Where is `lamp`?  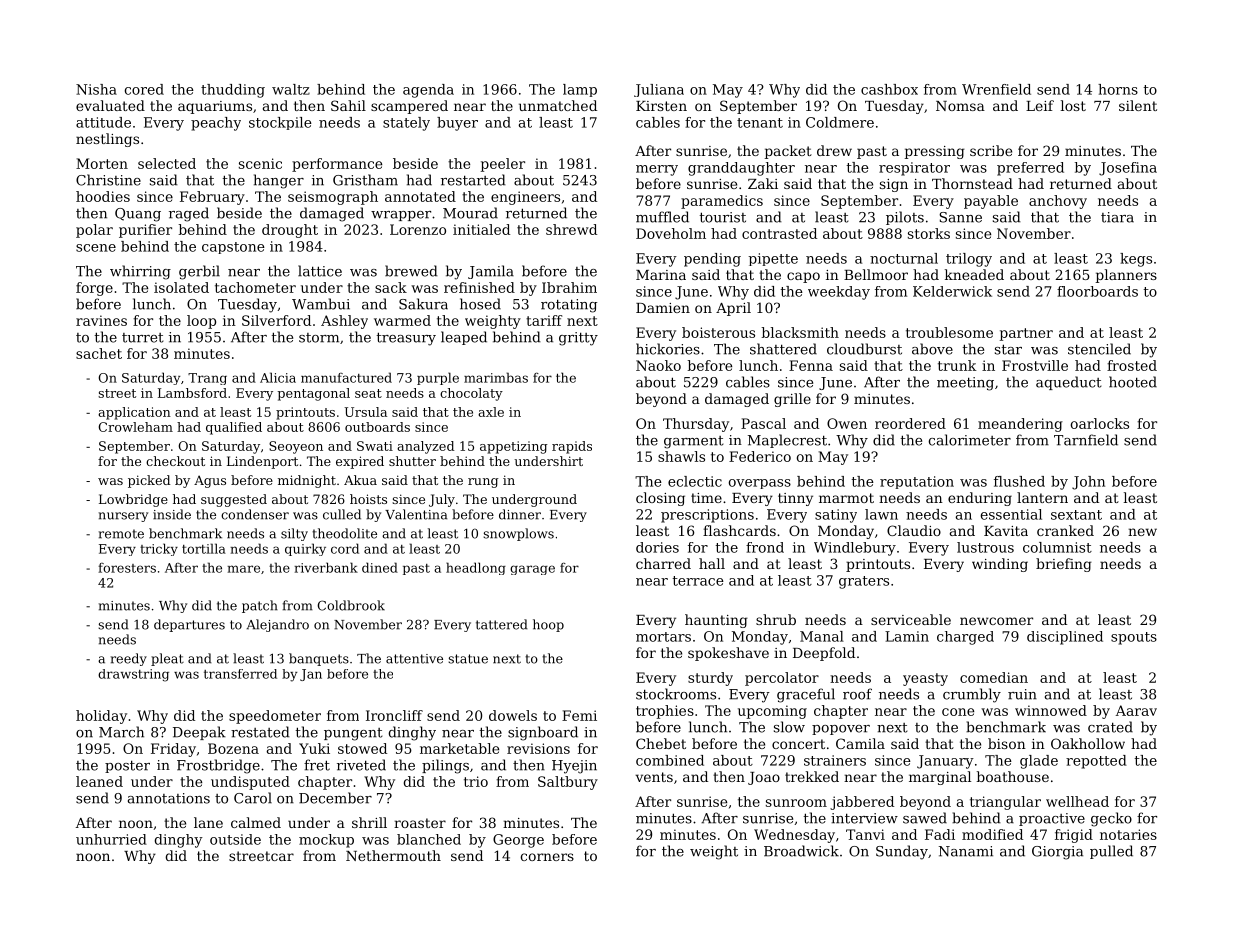 lamp is located at coordinates (580, 90).
